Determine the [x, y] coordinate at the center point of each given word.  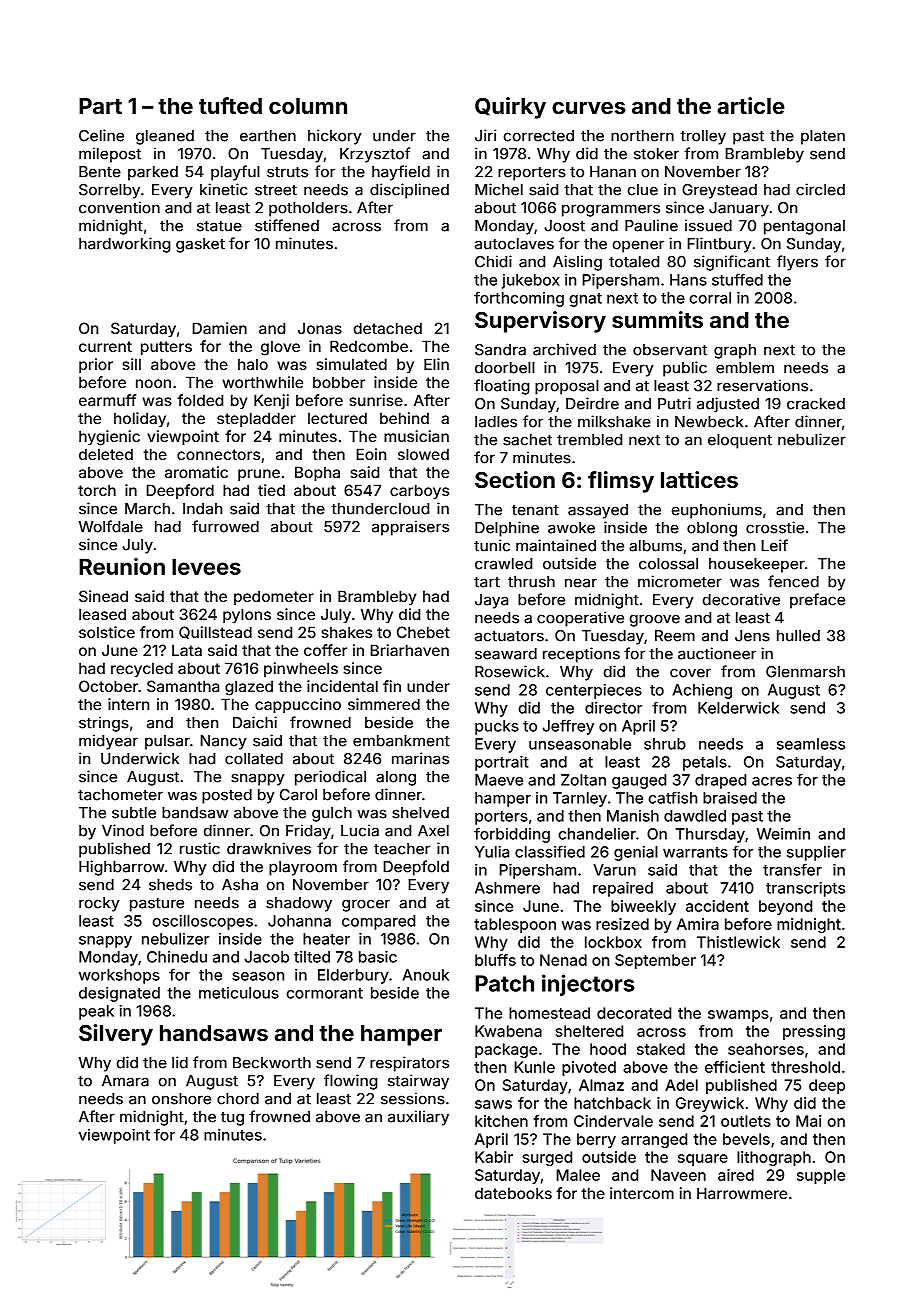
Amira [698, 924]
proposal [567, 387]
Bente [100, 172]
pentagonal [804, 227]
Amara [125, 1081]
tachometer [120, 795]
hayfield [401, 173]
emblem [745, 368]
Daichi [255, 722]
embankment [401, 741]
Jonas [320, 328]
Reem [675, 636]
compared [378, 922]
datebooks [513, 1193]
